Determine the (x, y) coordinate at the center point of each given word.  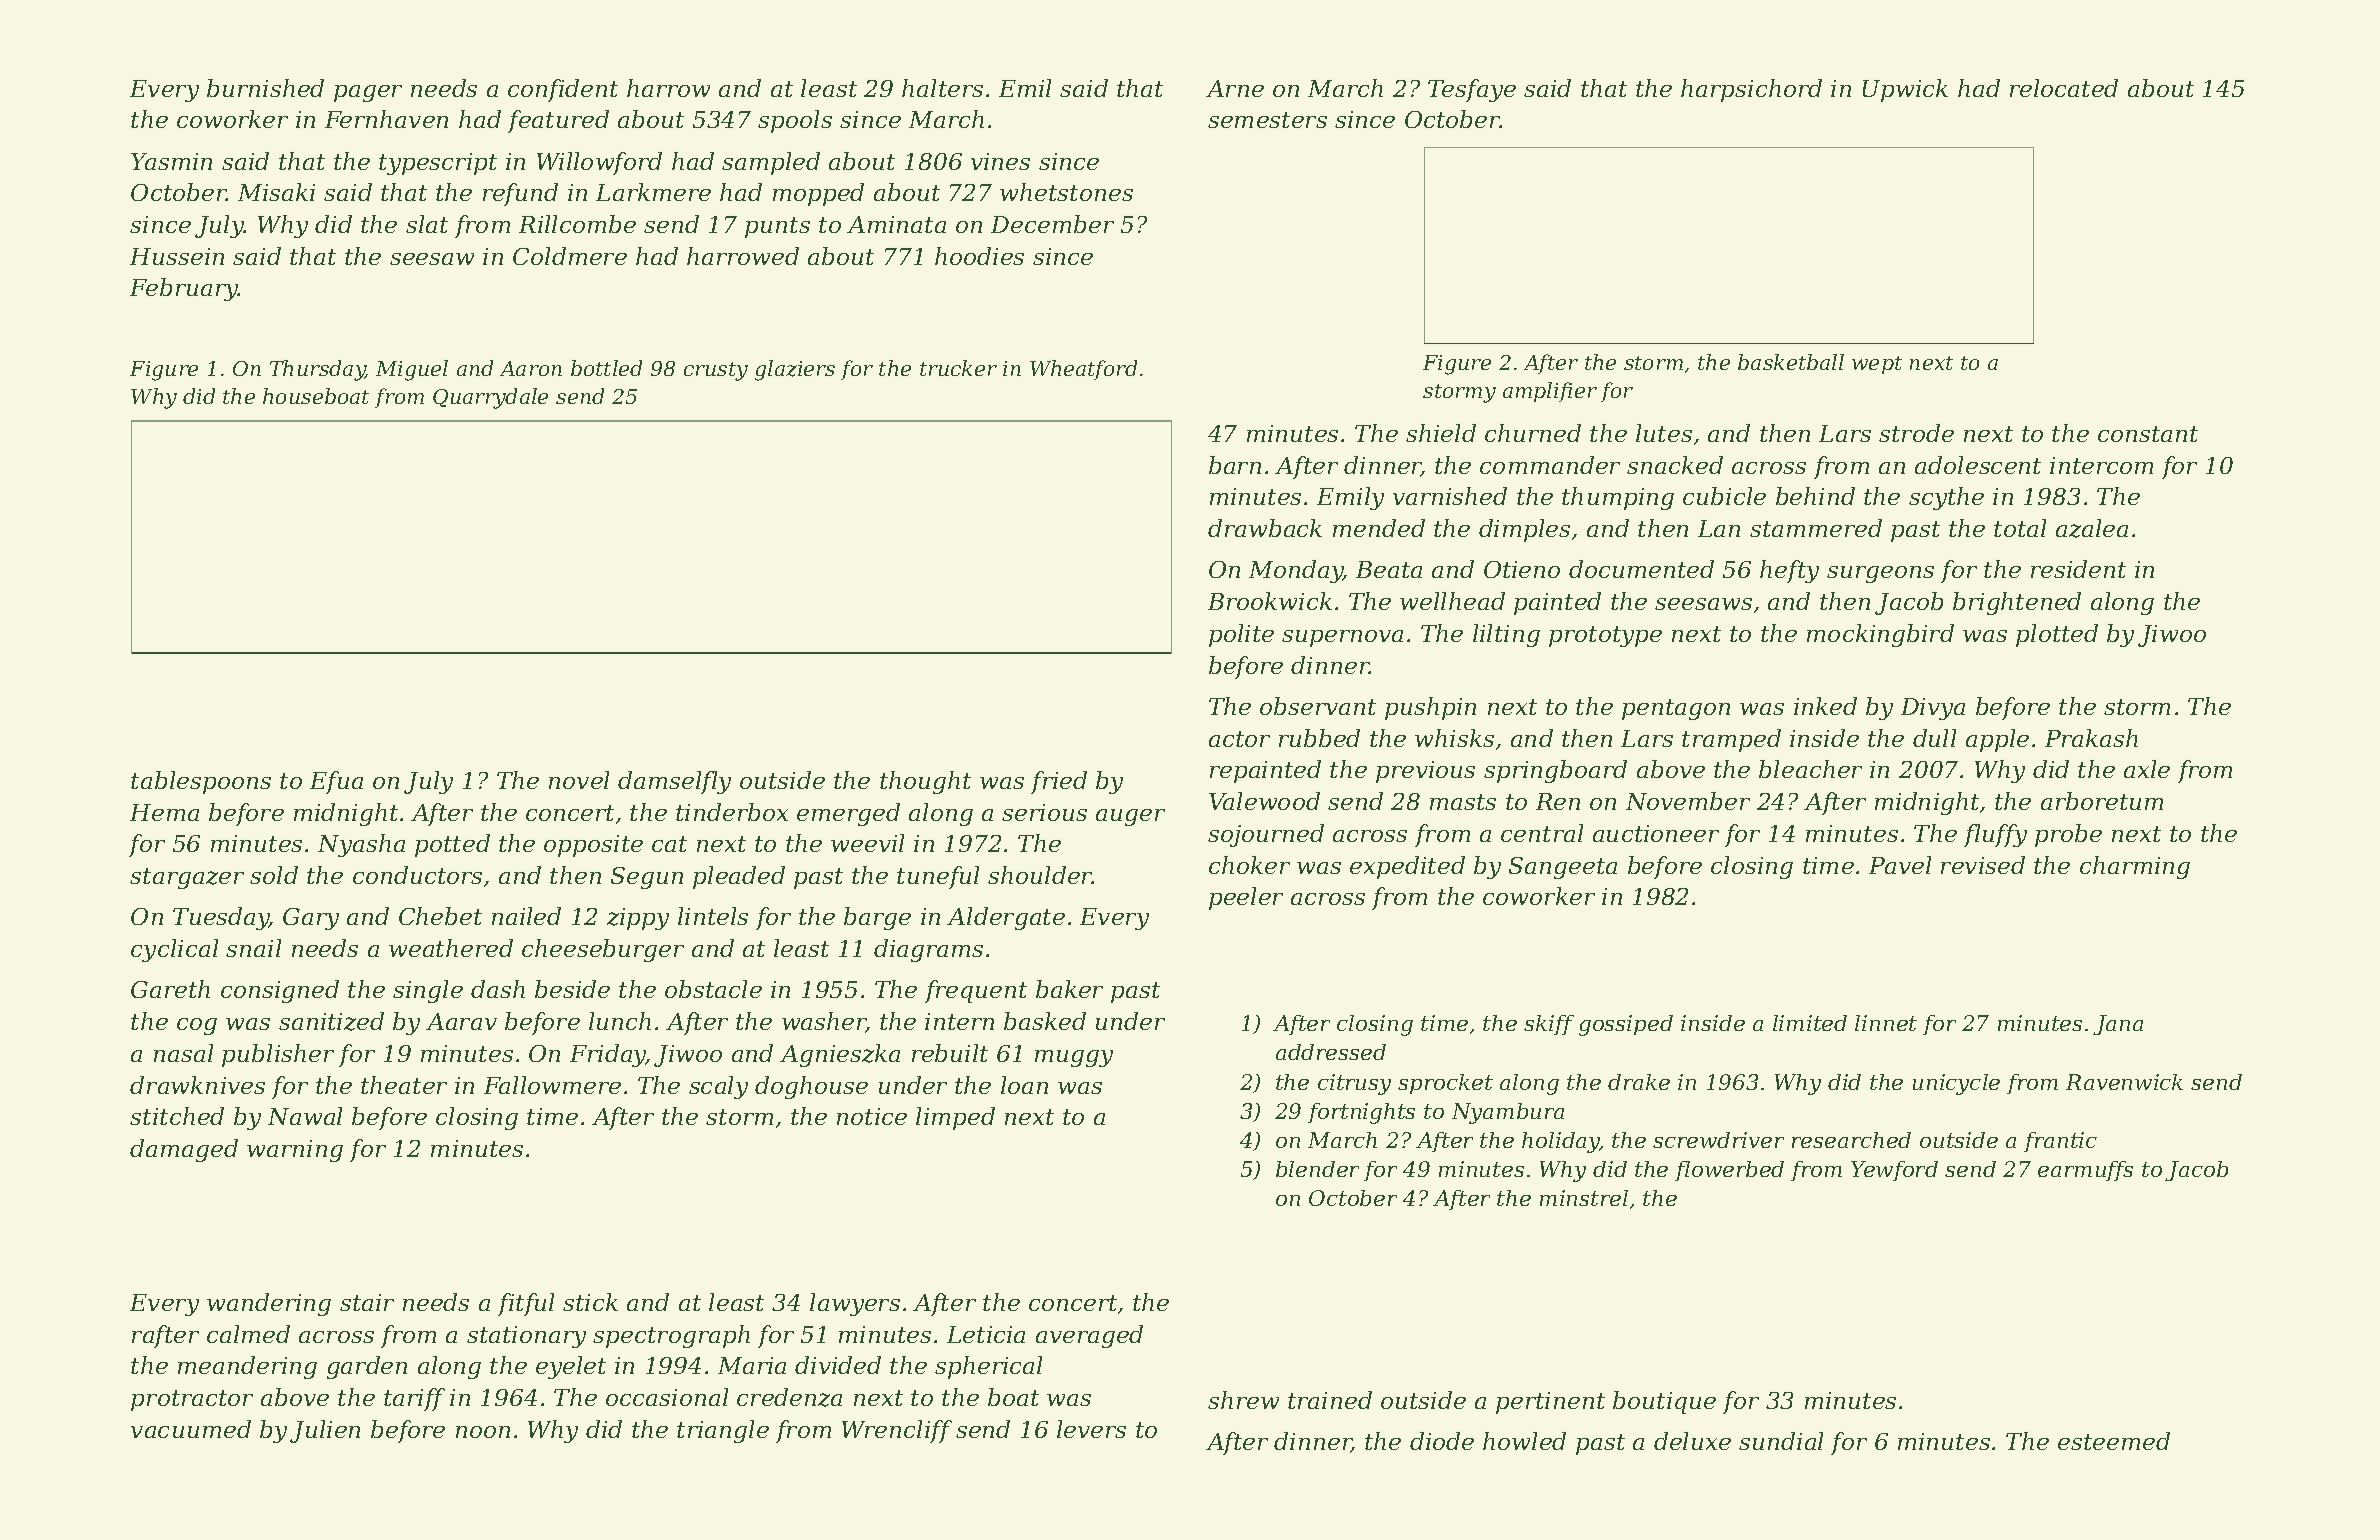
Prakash (2091, 738)
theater (404, 1085)
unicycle (1956, 1084)
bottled (606, 368)
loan (1024, 1085)
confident (563, 90)
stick (590, 1302)
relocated (2064, 88)
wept (1877, 365)
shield (1441, 433)
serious (1044, 812)
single (428, 991)
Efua (336, 782)
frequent (976, 991)
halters (942, 88)
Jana (2118, 1025)
